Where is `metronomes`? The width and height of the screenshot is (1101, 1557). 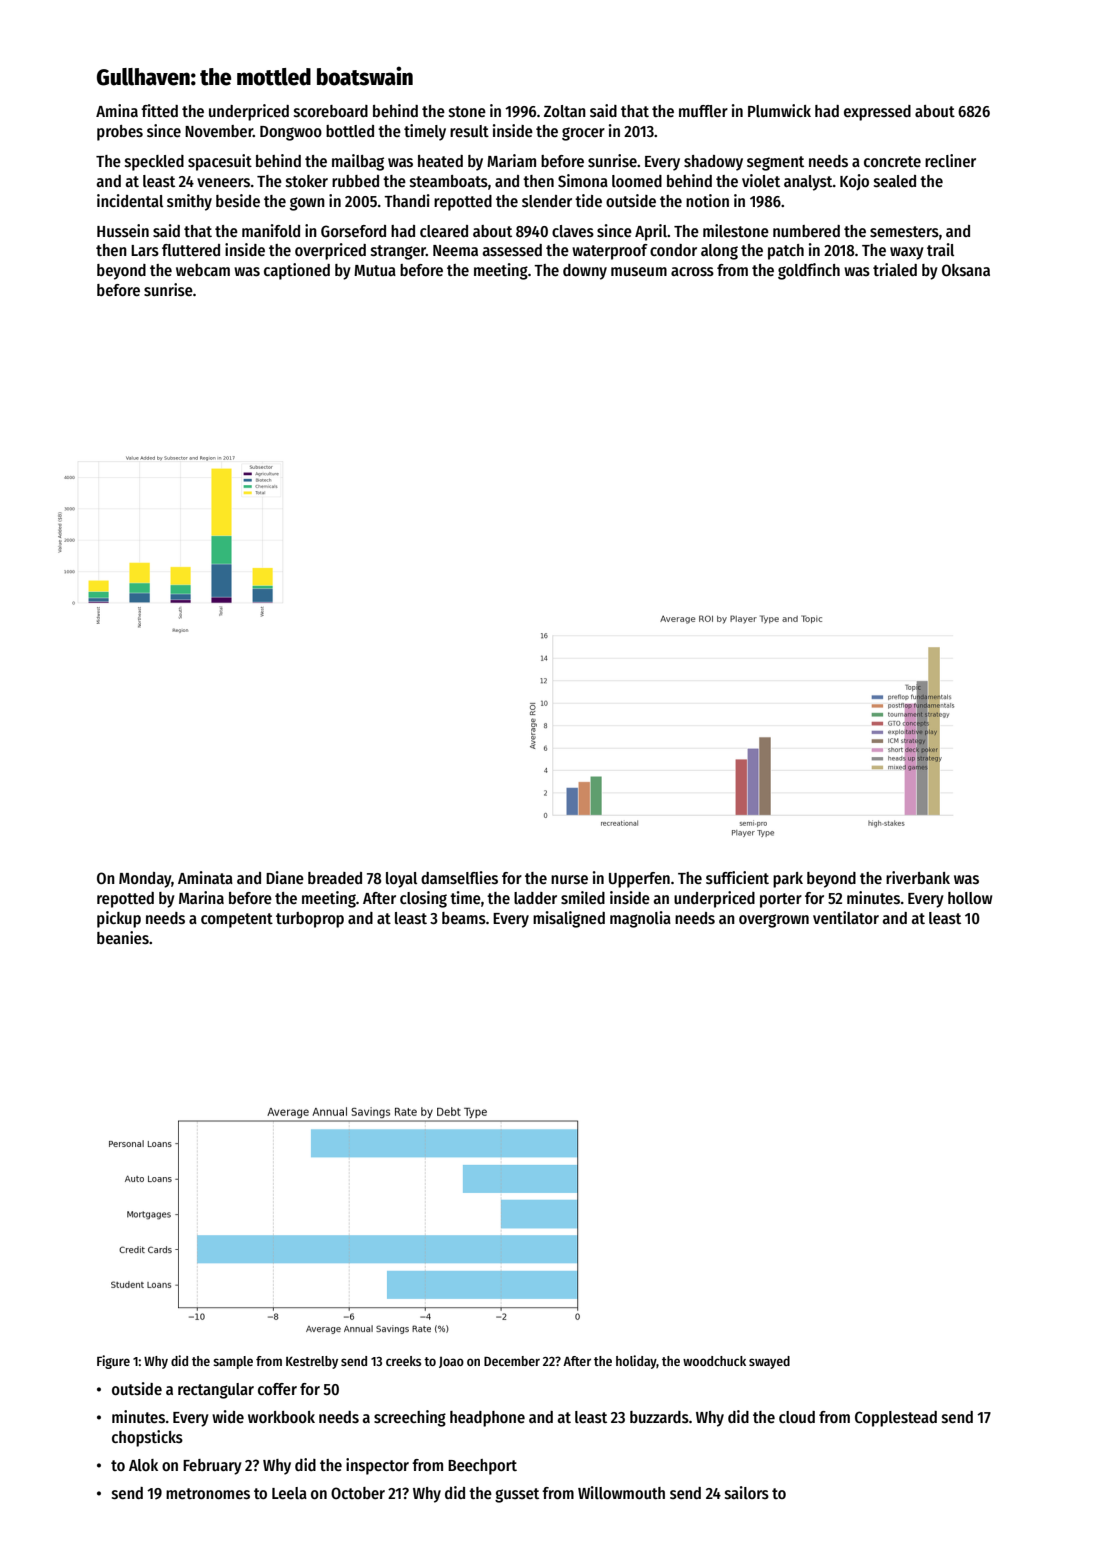 metronomes is located at coordinates (208, 1494).
